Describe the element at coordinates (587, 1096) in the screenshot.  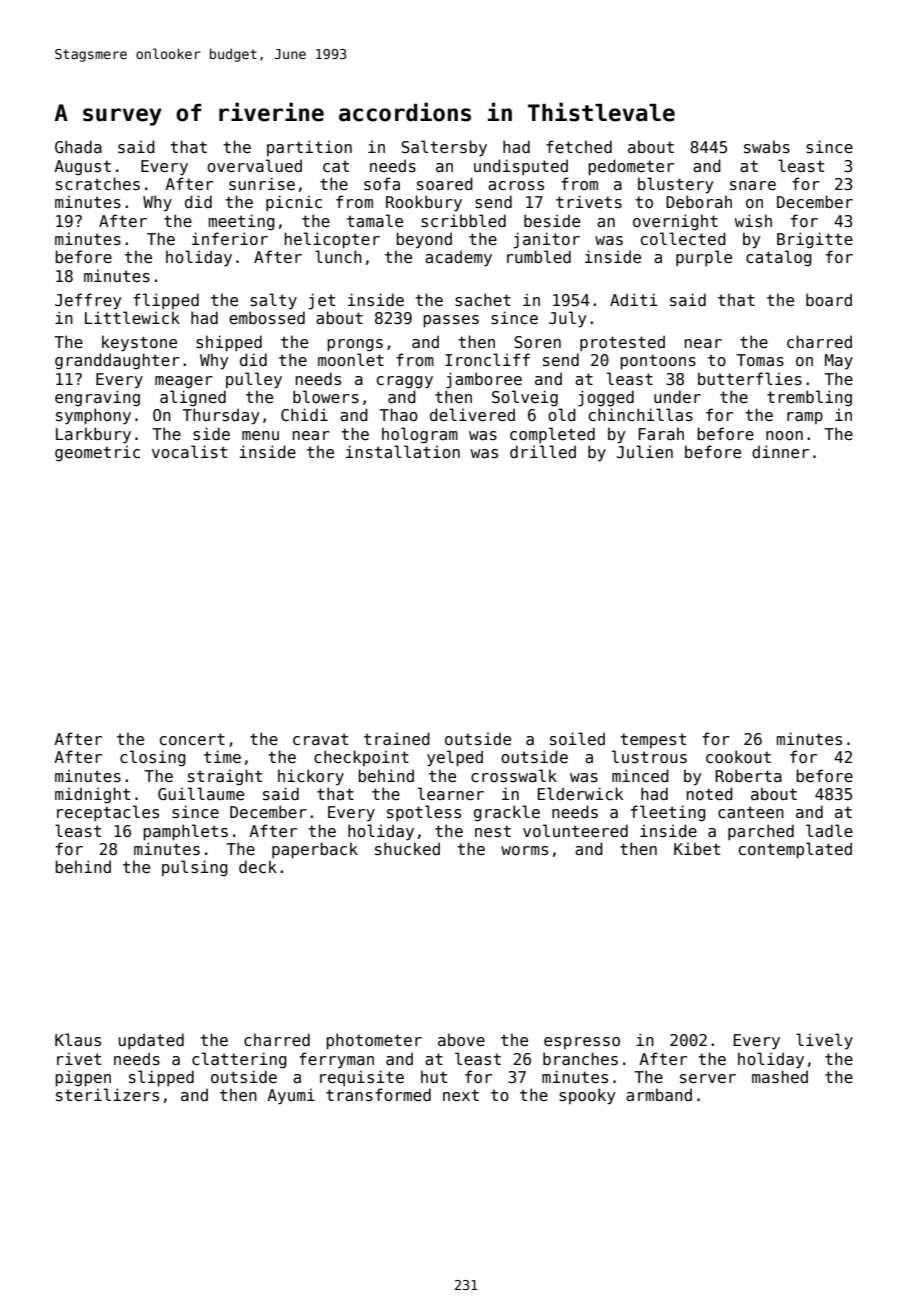
I see `spooky` at that location.
